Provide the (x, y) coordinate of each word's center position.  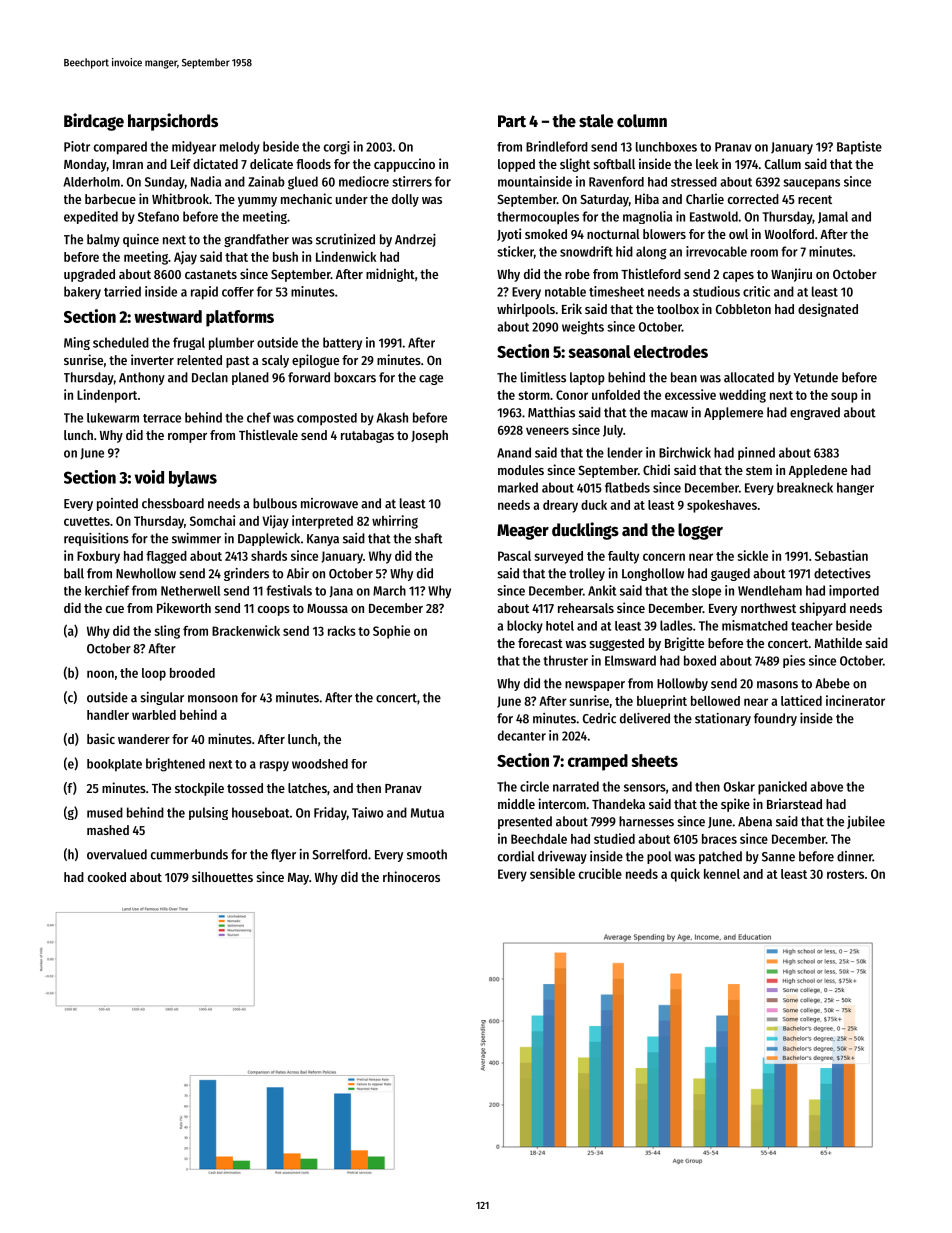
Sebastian (841, 555)
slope (706, 592)
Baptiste (859, 148)
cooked (107, 877)
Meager (523, 532)
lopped (516, 165)
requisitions (96, 539)
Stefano (158, 216)
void (149, 477)
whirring (395, 522)
